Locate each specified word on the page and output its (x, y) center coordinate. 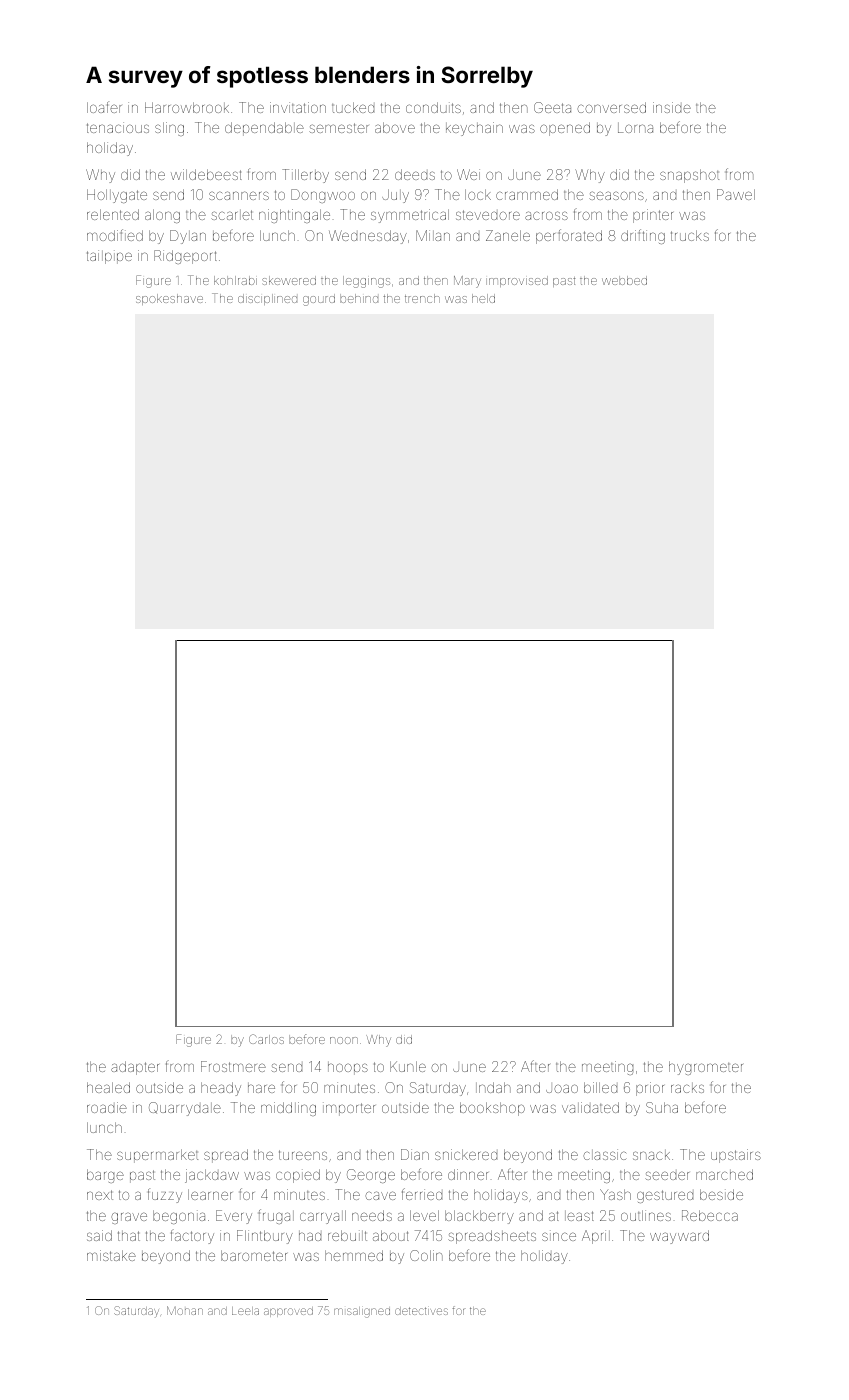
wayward (679, 1237)
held (483, 298)
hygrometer (706, 1068)
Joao (562, 1088)
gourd (319, 300)
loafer (104, 107)
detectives (421, 1311)
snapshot (689, 176)
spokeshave (169, 299)
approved (288, 1312)
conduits (433, 107)
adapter (135, 1068)
